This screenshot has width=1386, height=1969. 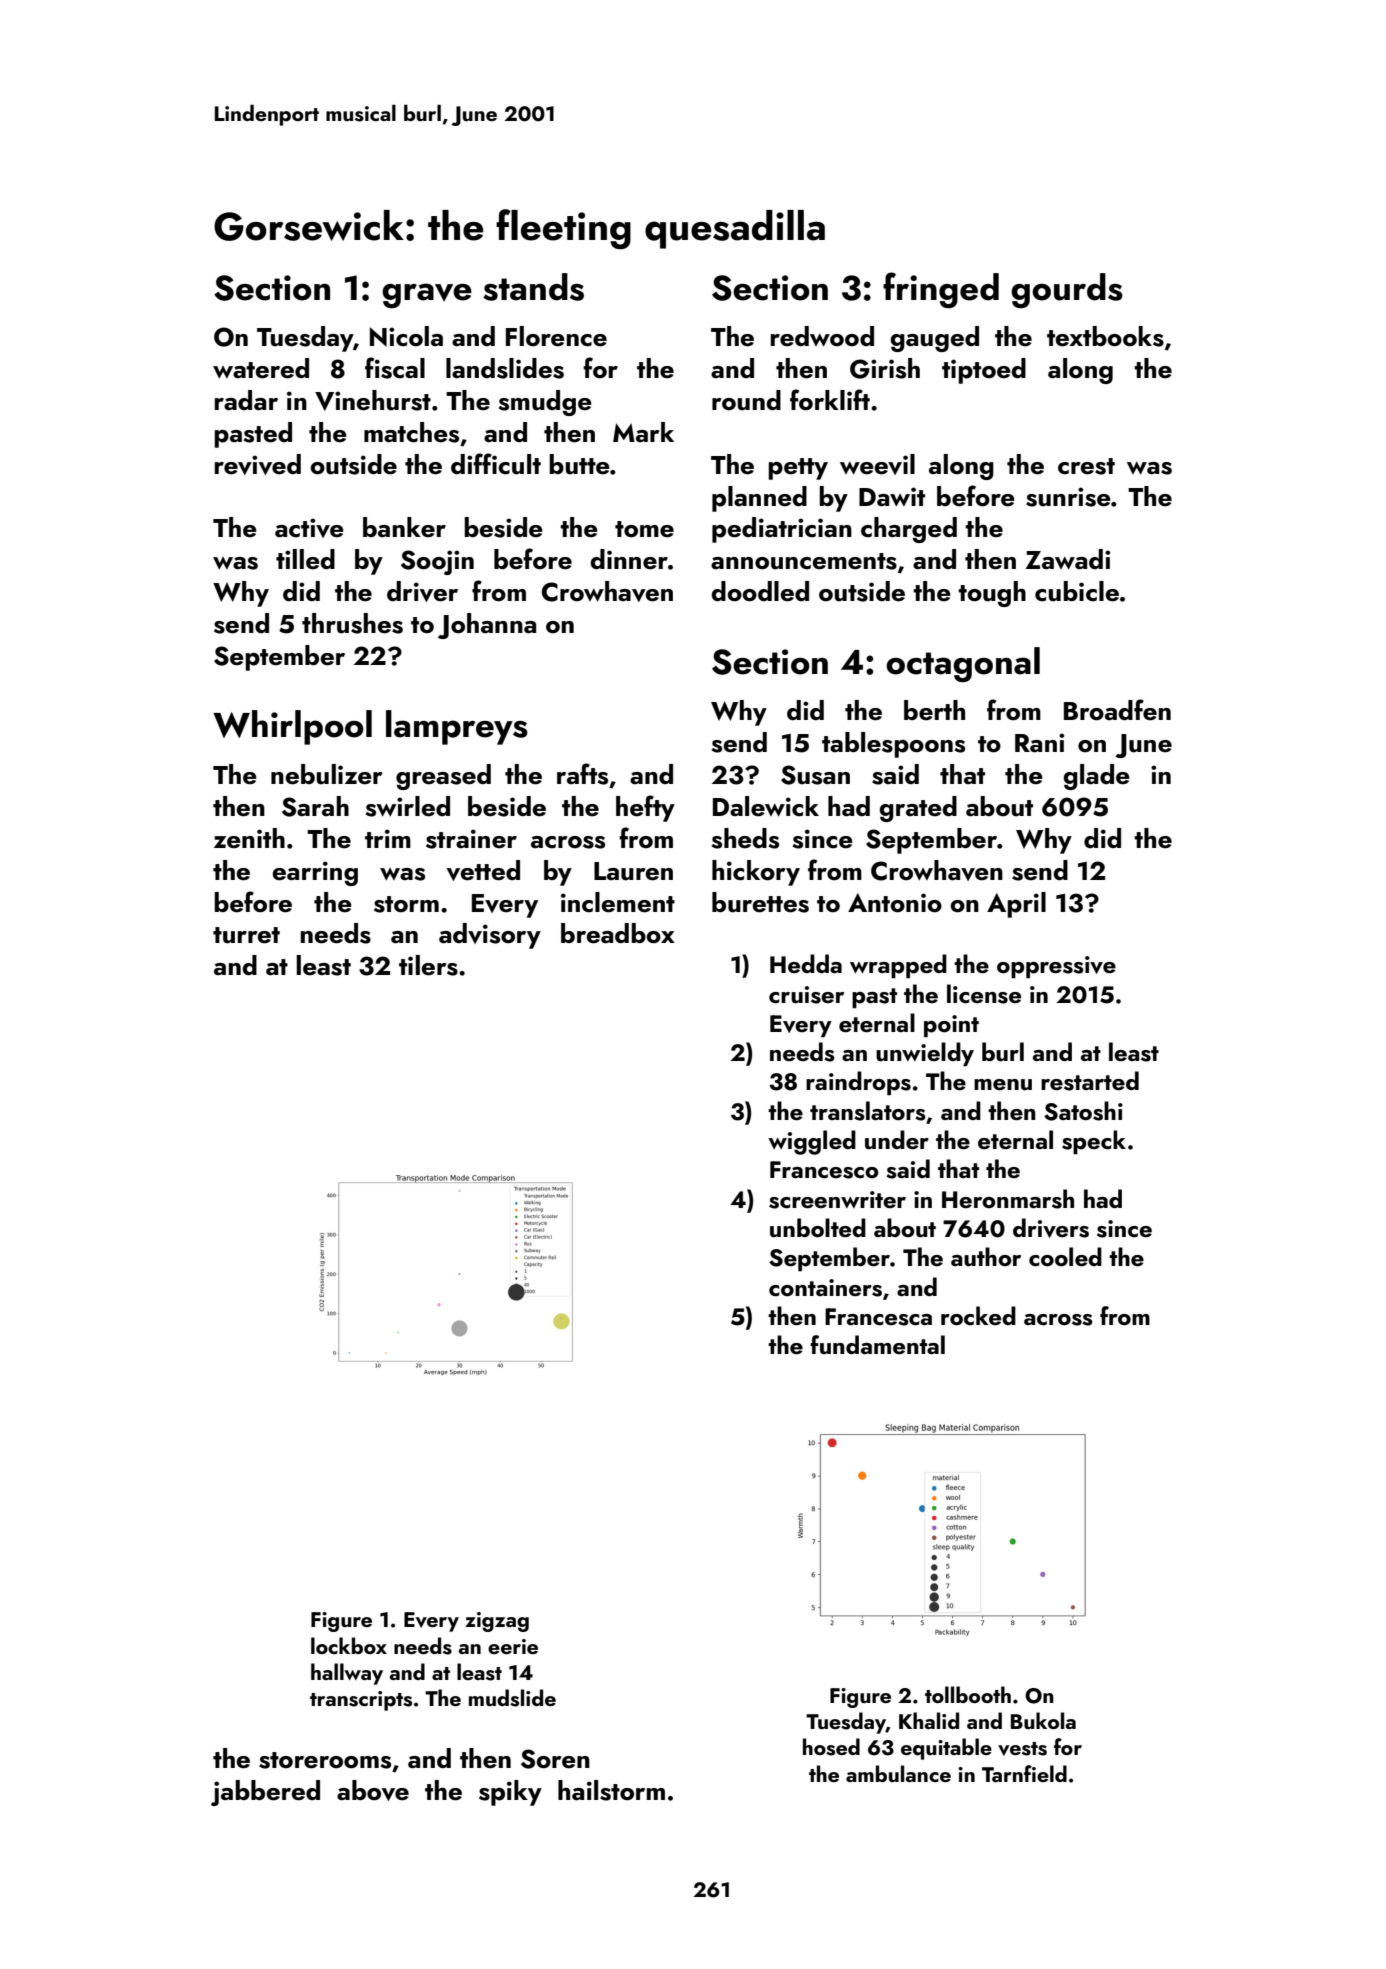 What do you see at coordinates (373, 1790) in the screenshot?
I see `above` at bounding box center [373, 1790].
